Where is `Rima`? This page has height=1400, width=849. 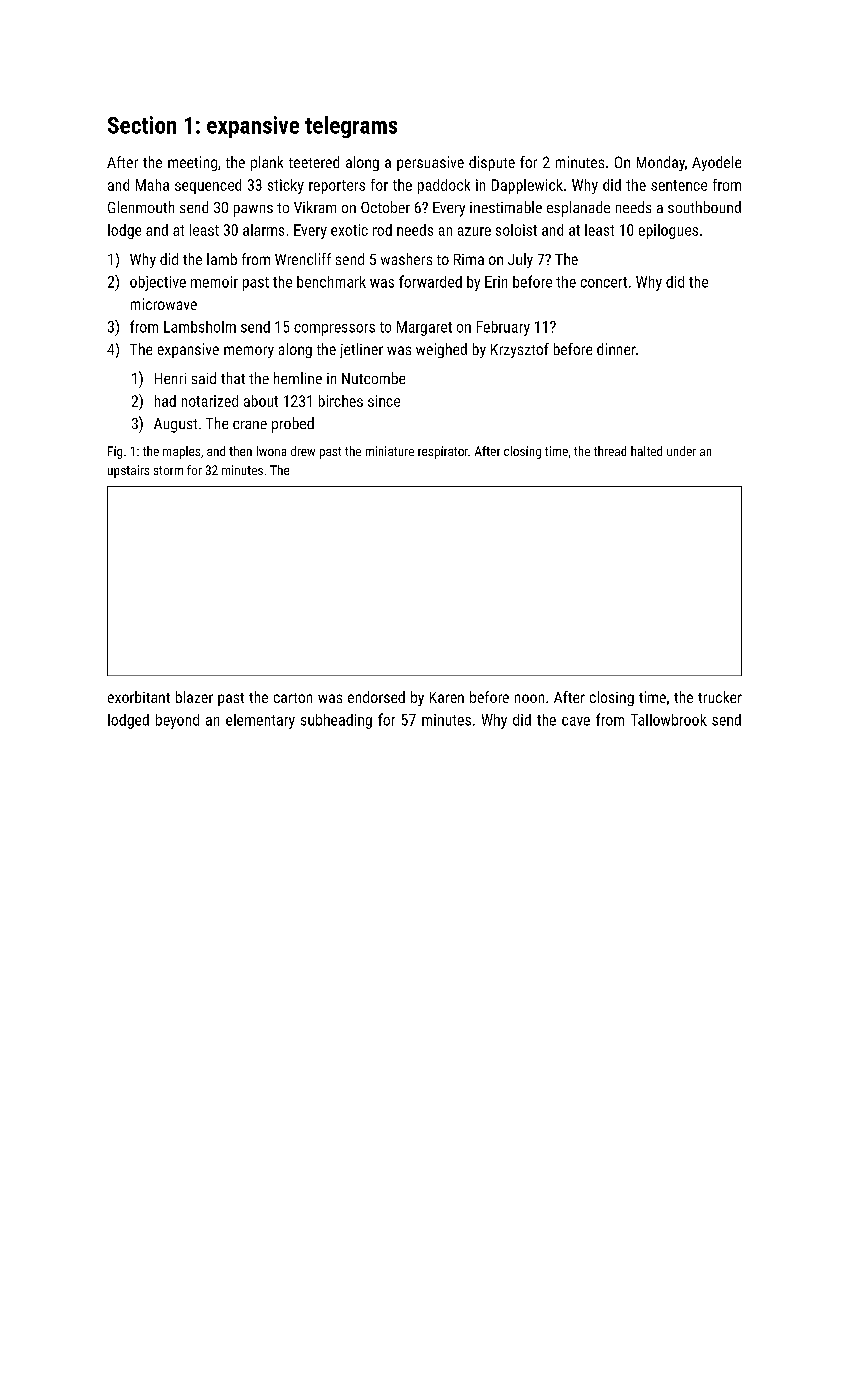 Rima is located at coordinates (469, 259).
